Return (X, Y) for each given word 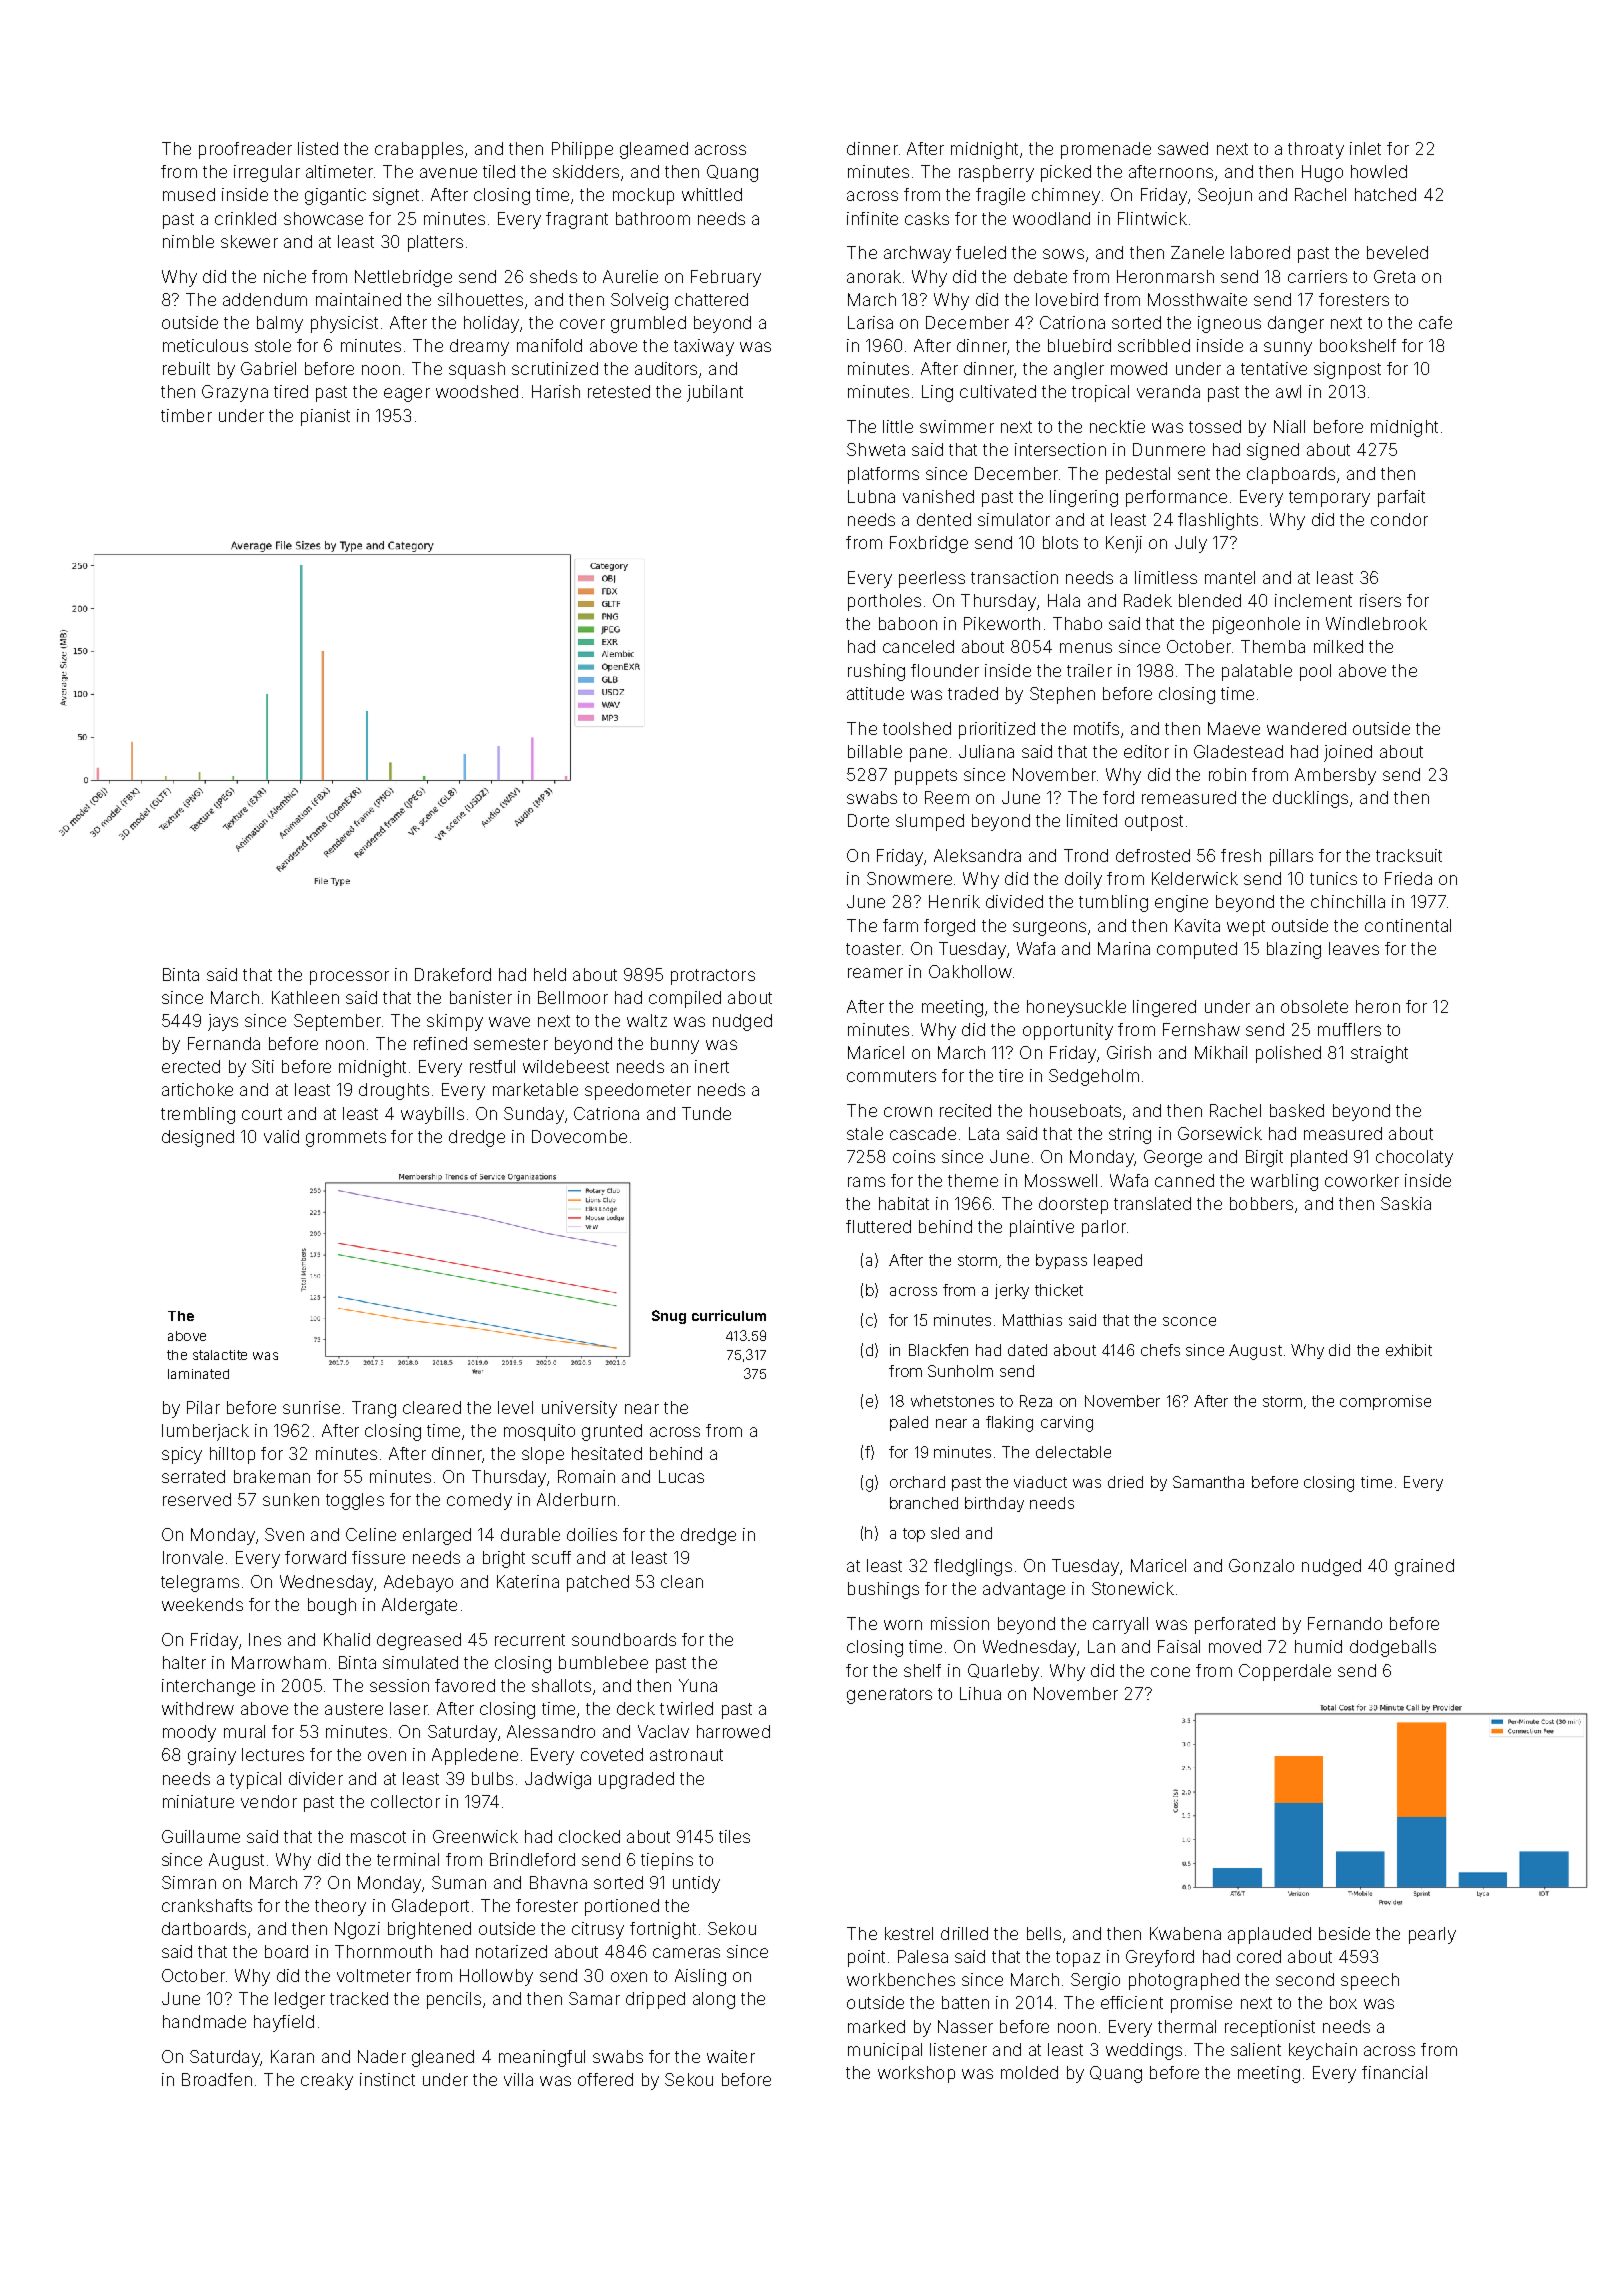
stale (865, 1133)
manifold (549, 345)
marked (876, 2026)
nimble (188, 241)
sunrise (311, 1407)
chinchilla (1348, 901)
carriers (1317, 276)
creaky (327, 2081)
